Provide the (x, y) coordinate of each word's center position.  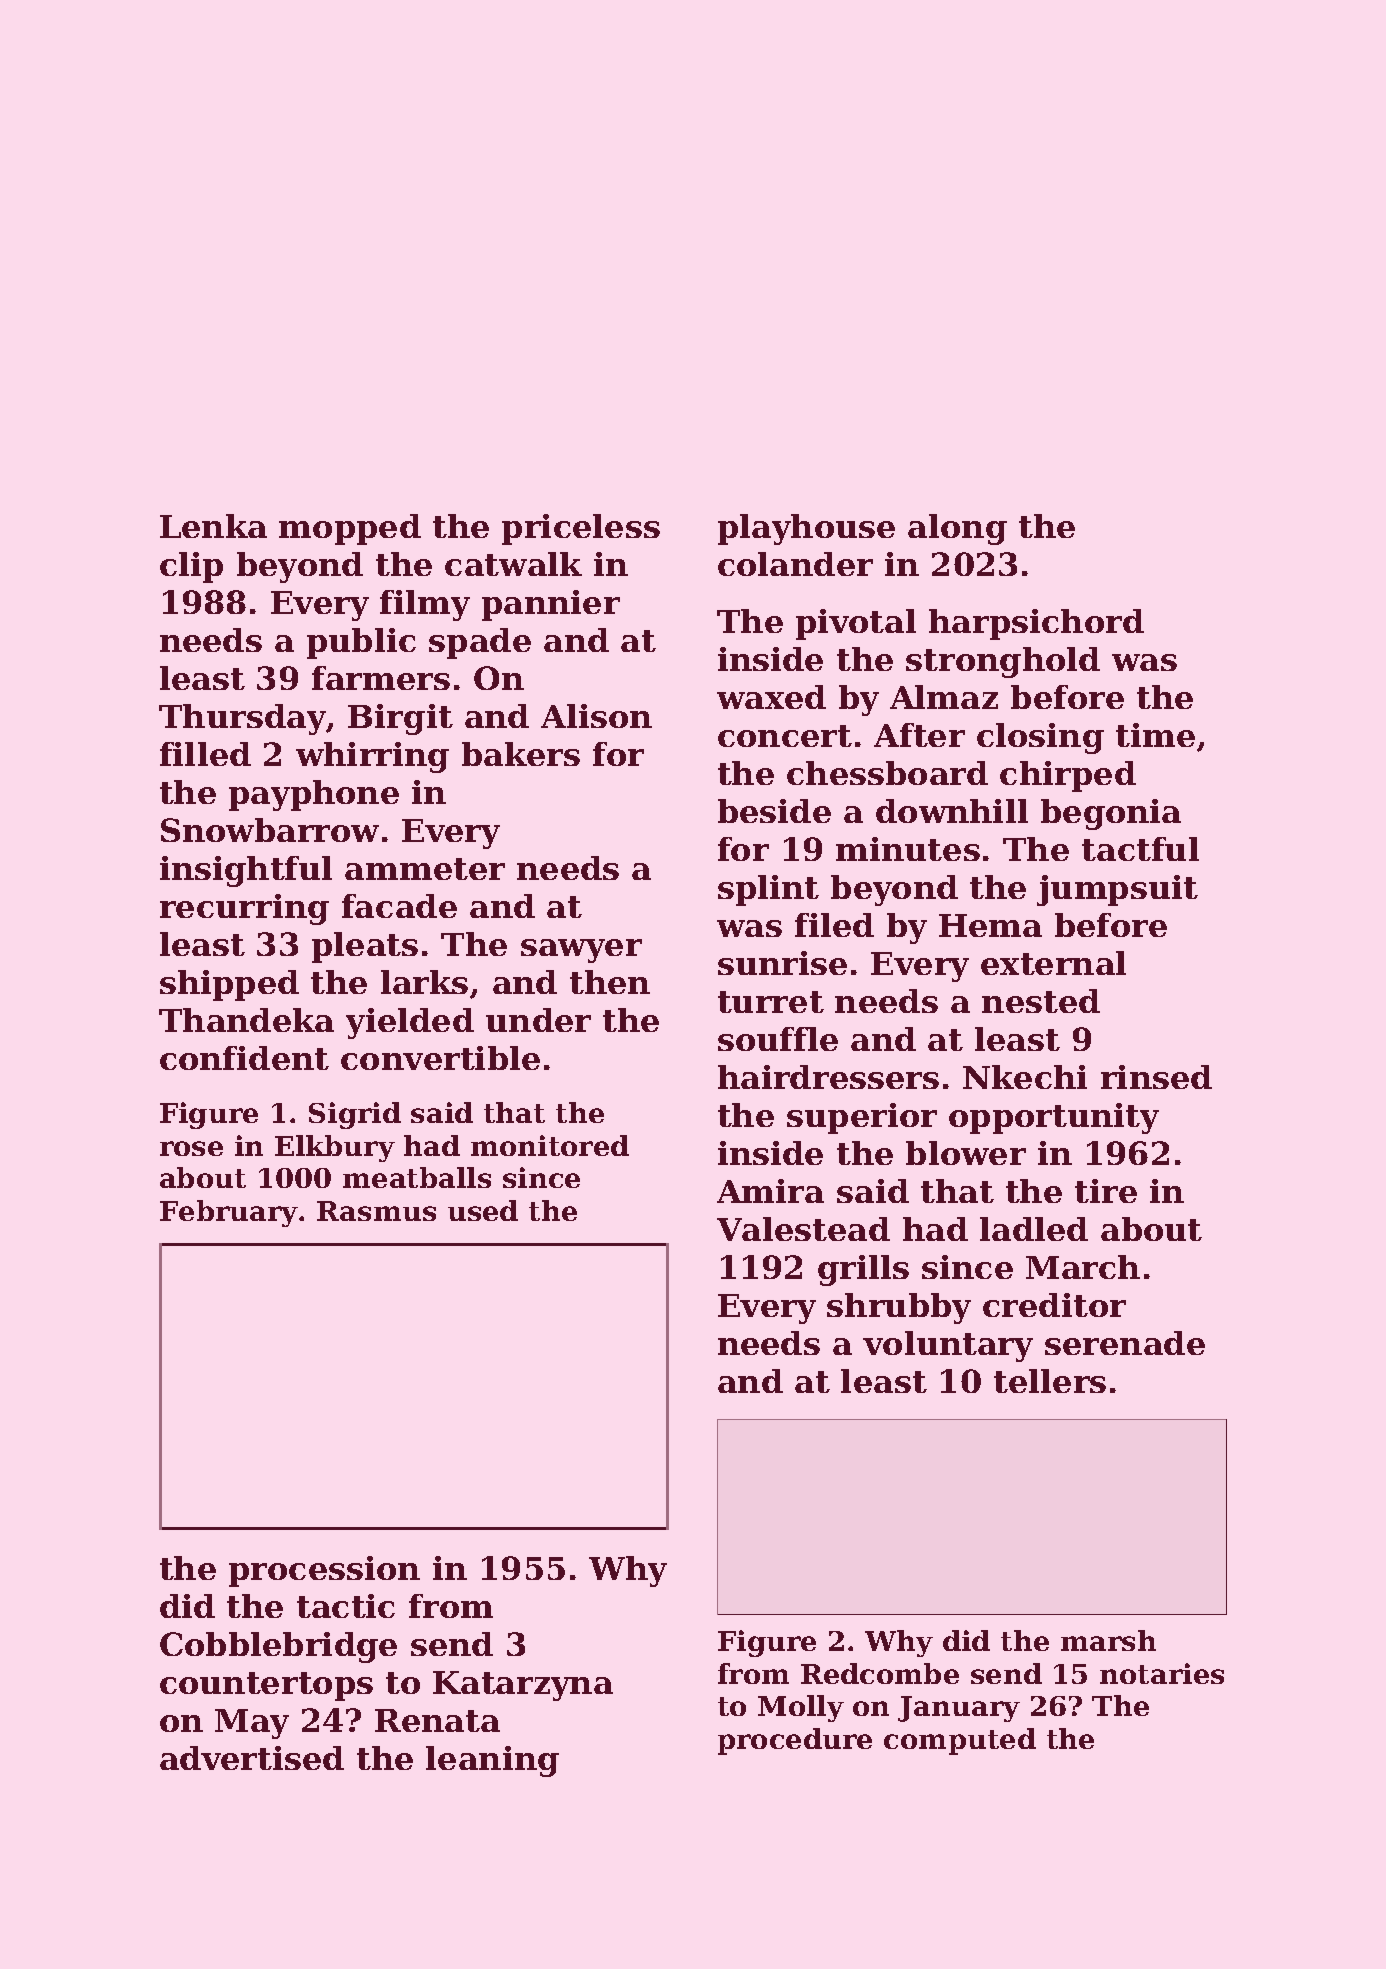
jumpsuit (1117, 890)
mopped (350, 529)
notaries (1162, 1673)
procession (324, 1571)
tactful (1140, 849)
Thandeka (246, 1020)
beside (774, 811)
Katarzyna (523, 1686)
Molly (801, 1708)
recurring (244, 909)
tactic (346, 1606)
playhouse (806, 529)
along (957, 529)
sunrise (782, 963)
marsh (1108, 1640)
